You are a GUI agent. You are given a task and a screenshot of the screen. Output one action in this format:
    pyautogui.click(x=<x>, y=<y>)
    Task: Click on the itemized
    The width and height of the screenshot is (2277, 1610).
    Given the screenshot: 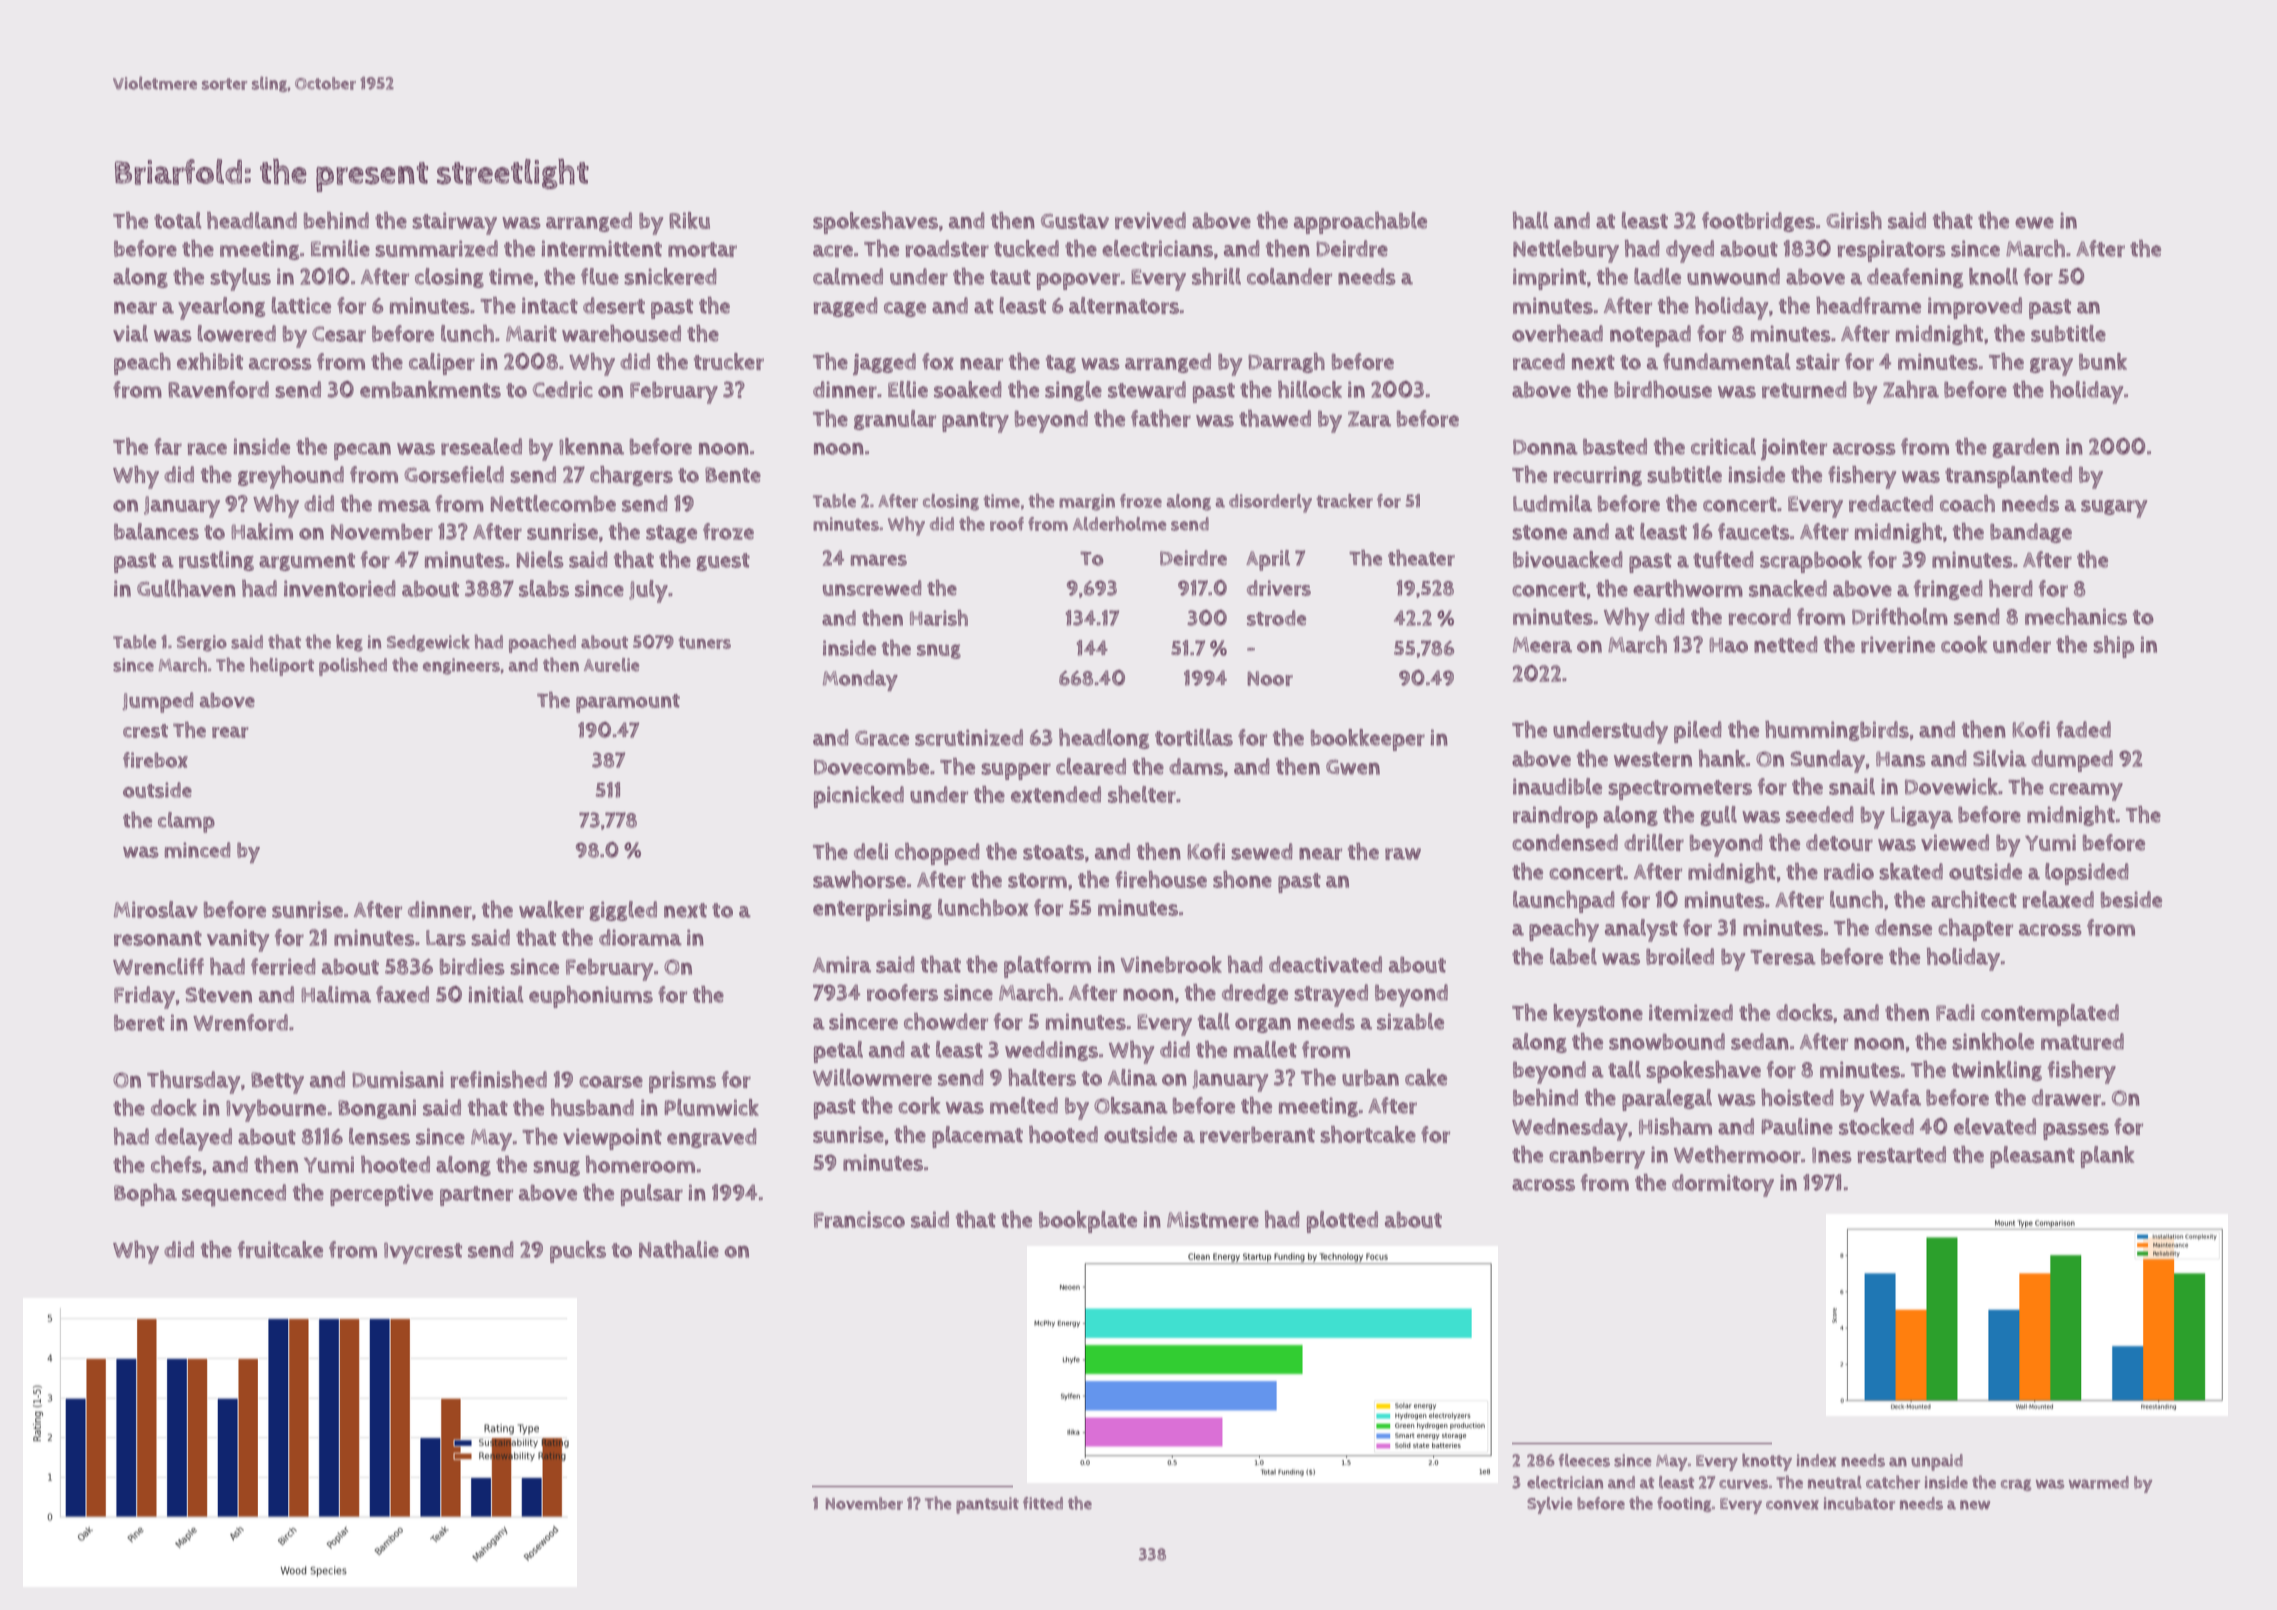 What is the action you would take?
    pyautogui.click(x=1691, y=1012)
